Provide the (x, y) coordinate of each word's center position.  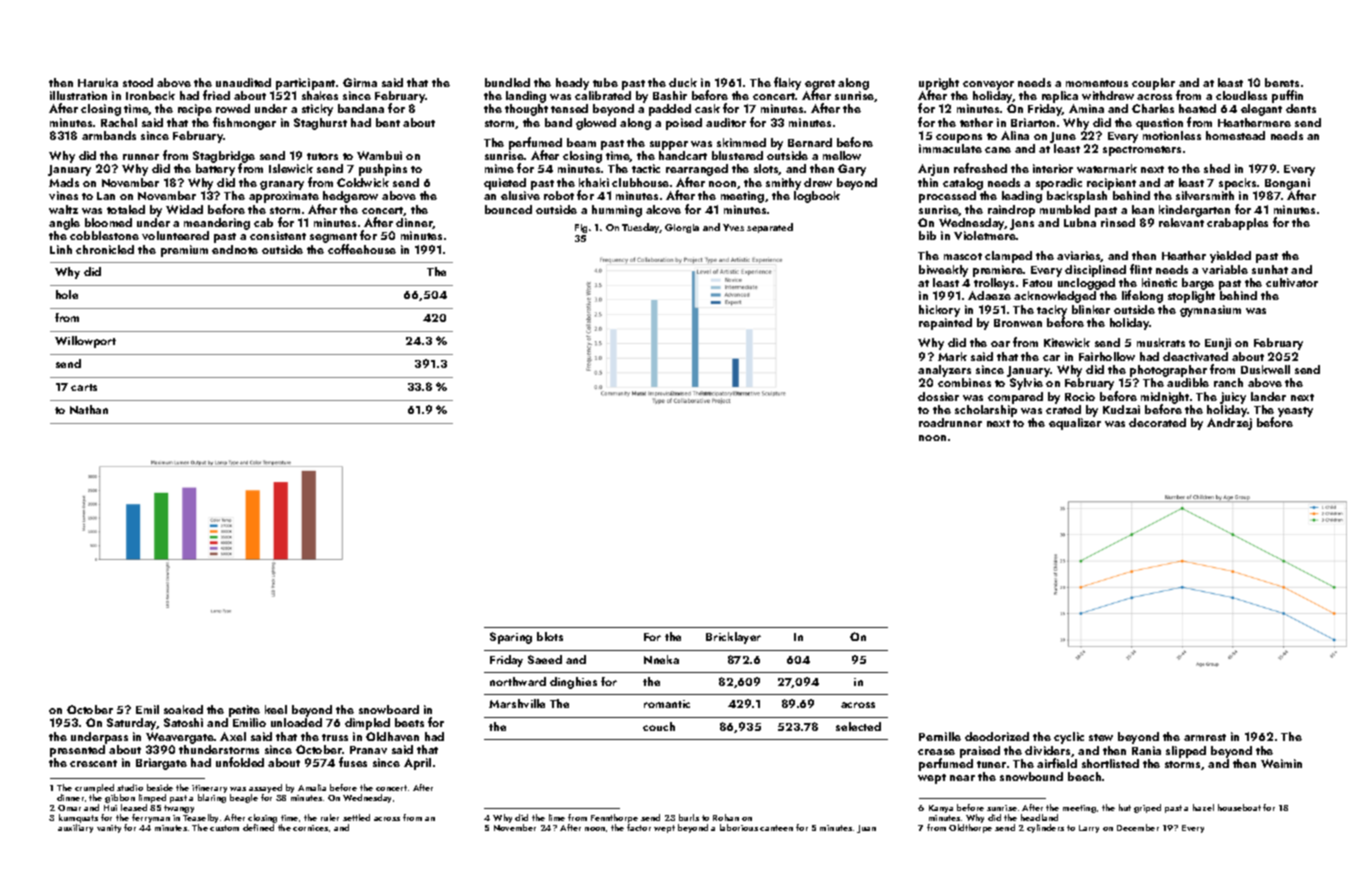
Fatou (1037, 283)
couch (659, 726)
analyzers (944, 371)
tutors (322, 156)
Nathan (89, 409)
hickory (939, 311)
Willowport (85, 342)
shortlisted (1110, 763)
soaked (183, 709)
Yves (733, 227)
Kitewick (1067, 342)
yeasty (1295, 412)
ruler (330, 817)
